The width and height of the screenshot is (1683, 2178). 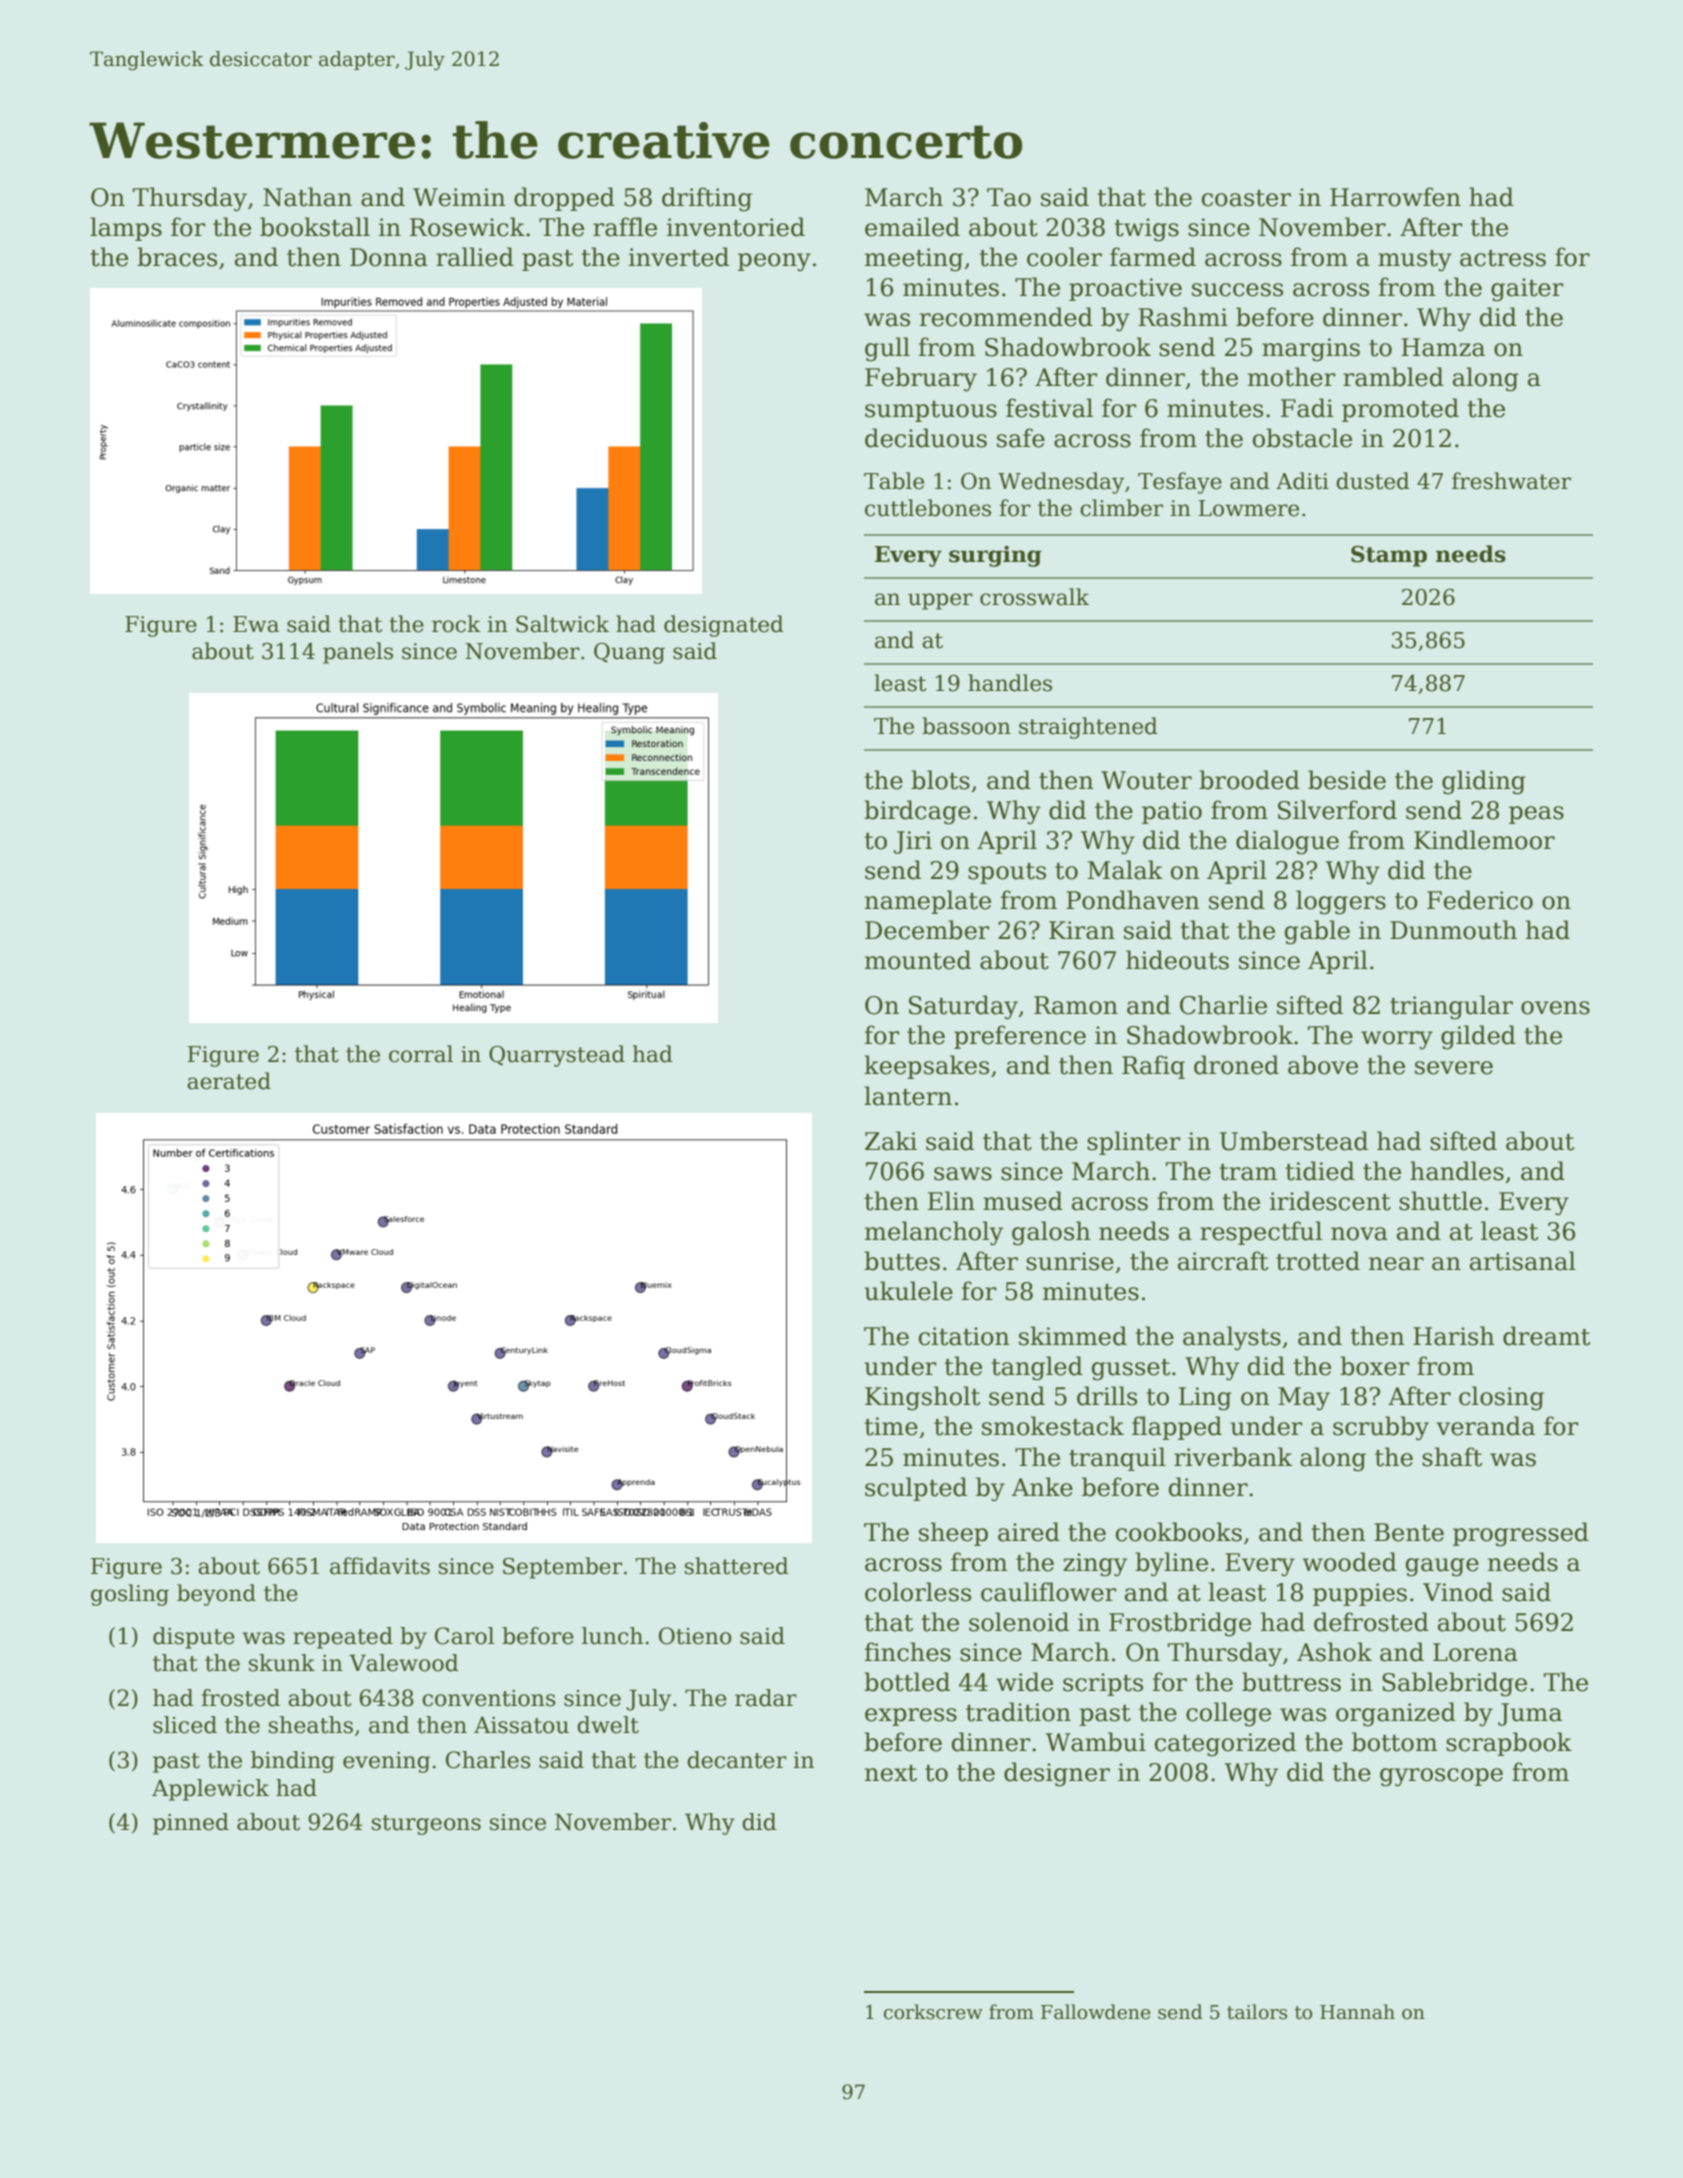 What do you see at coordinates (1121, 508) in the screenshot?
I see `climber` at bounding box center [1121, 508].
